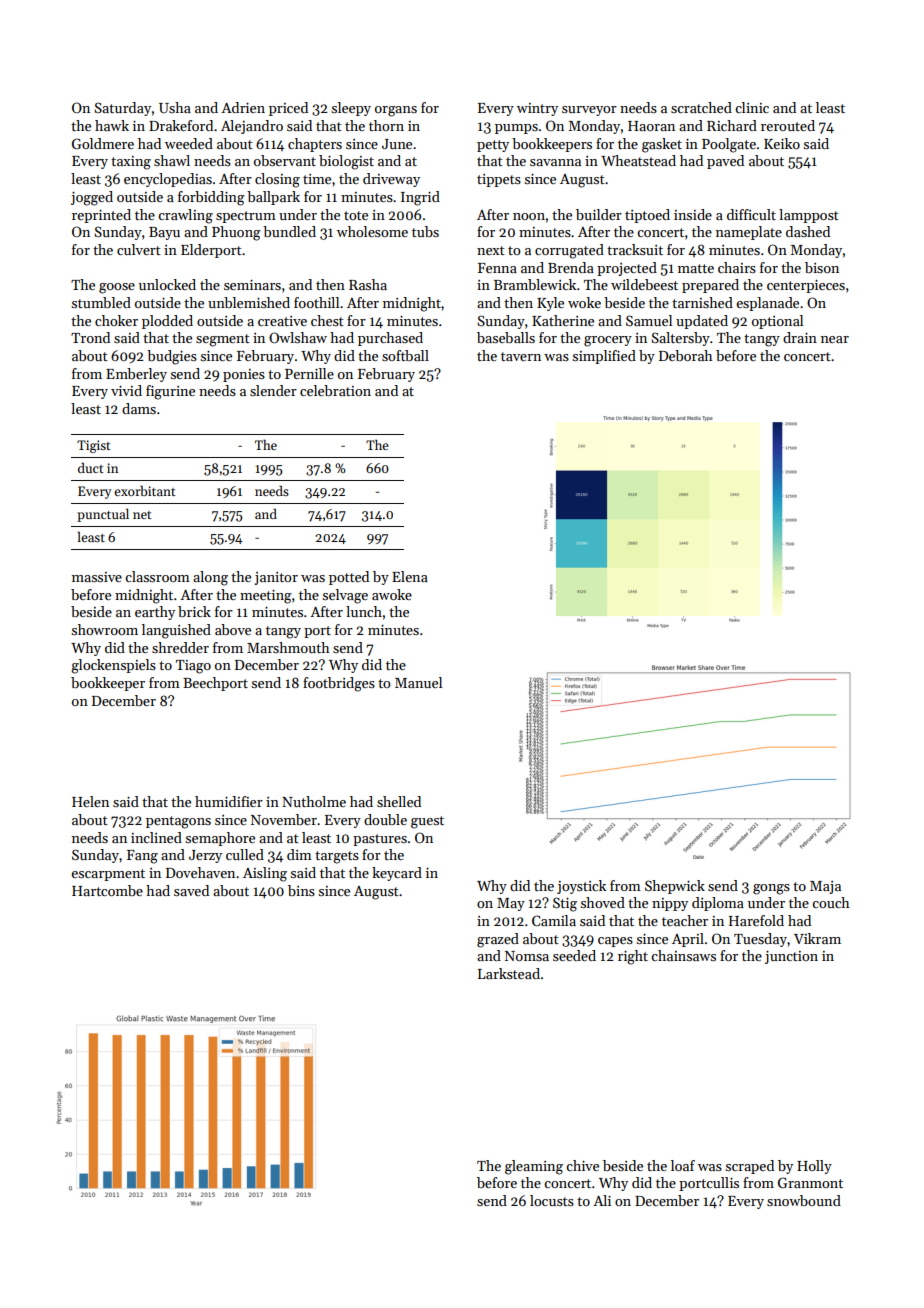 This page has height=1308, width=924. I want to click on gleaming, so click(534, 1167).
